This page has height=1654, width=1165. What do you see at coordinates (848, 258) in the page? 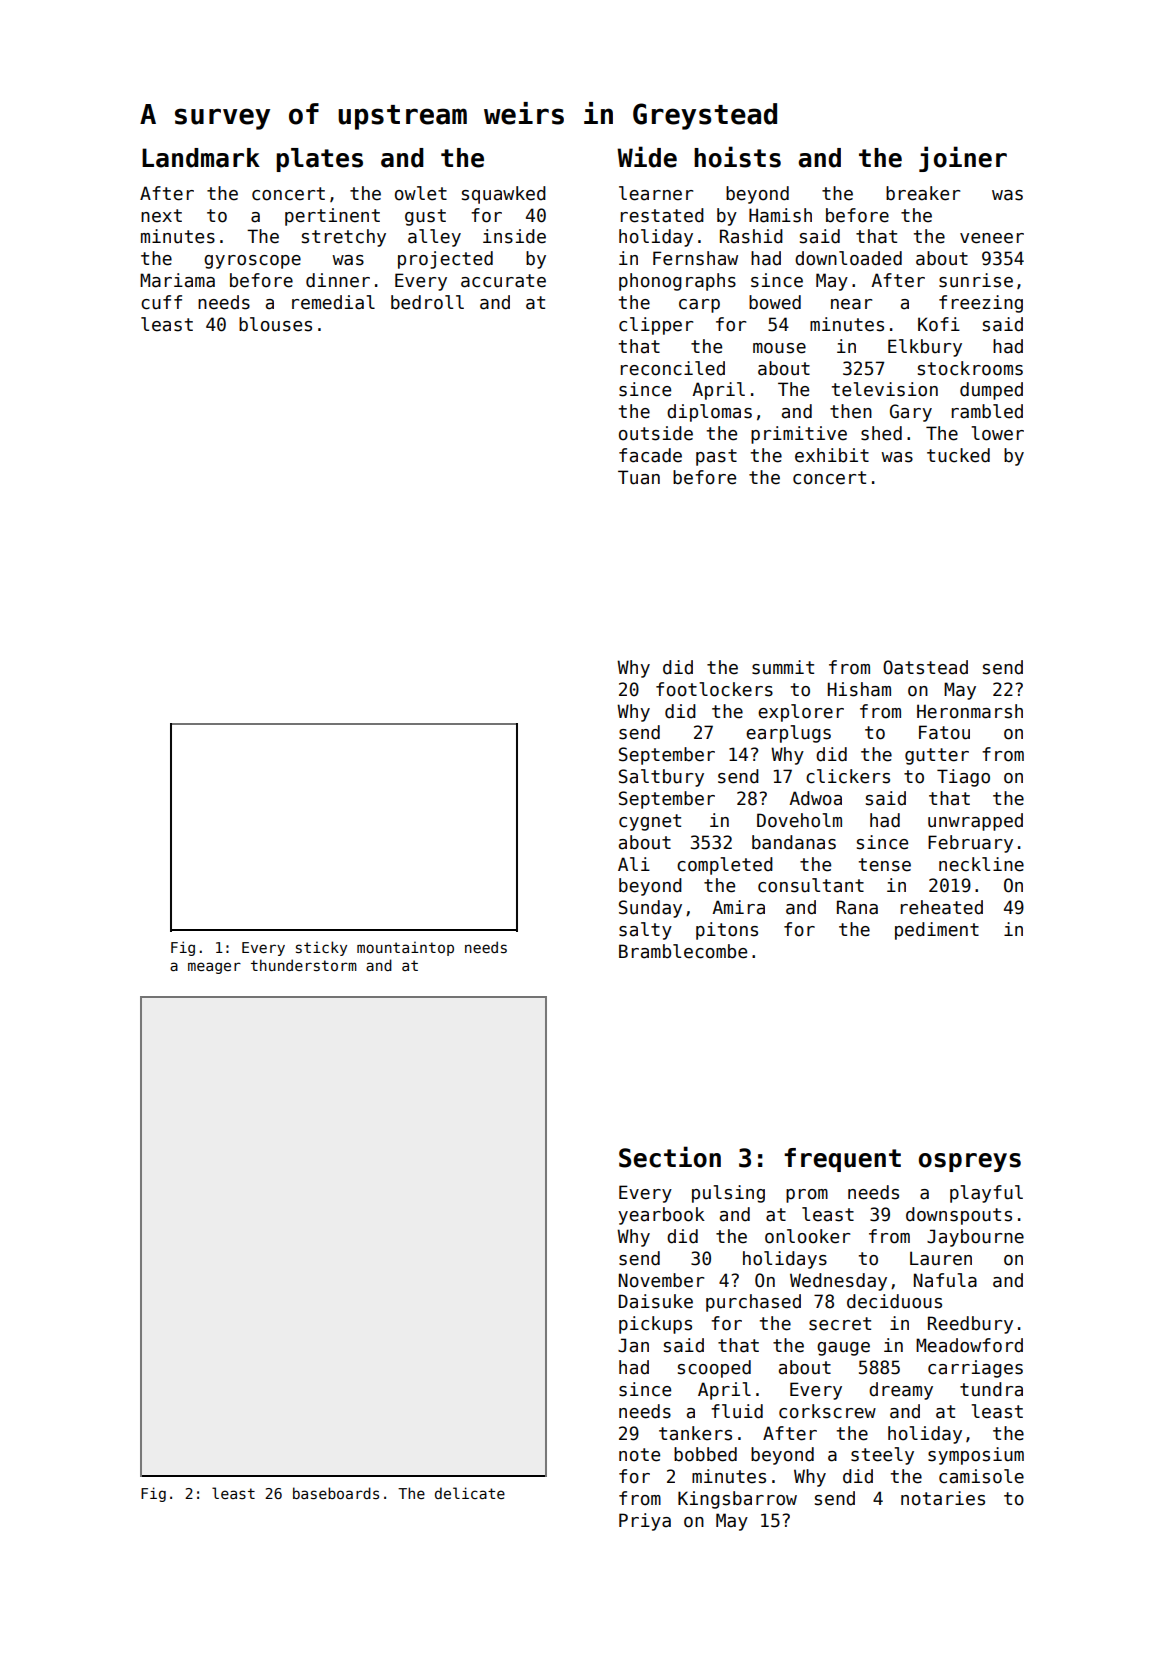
I see `downloaded` at bounding box center [848, 258].
